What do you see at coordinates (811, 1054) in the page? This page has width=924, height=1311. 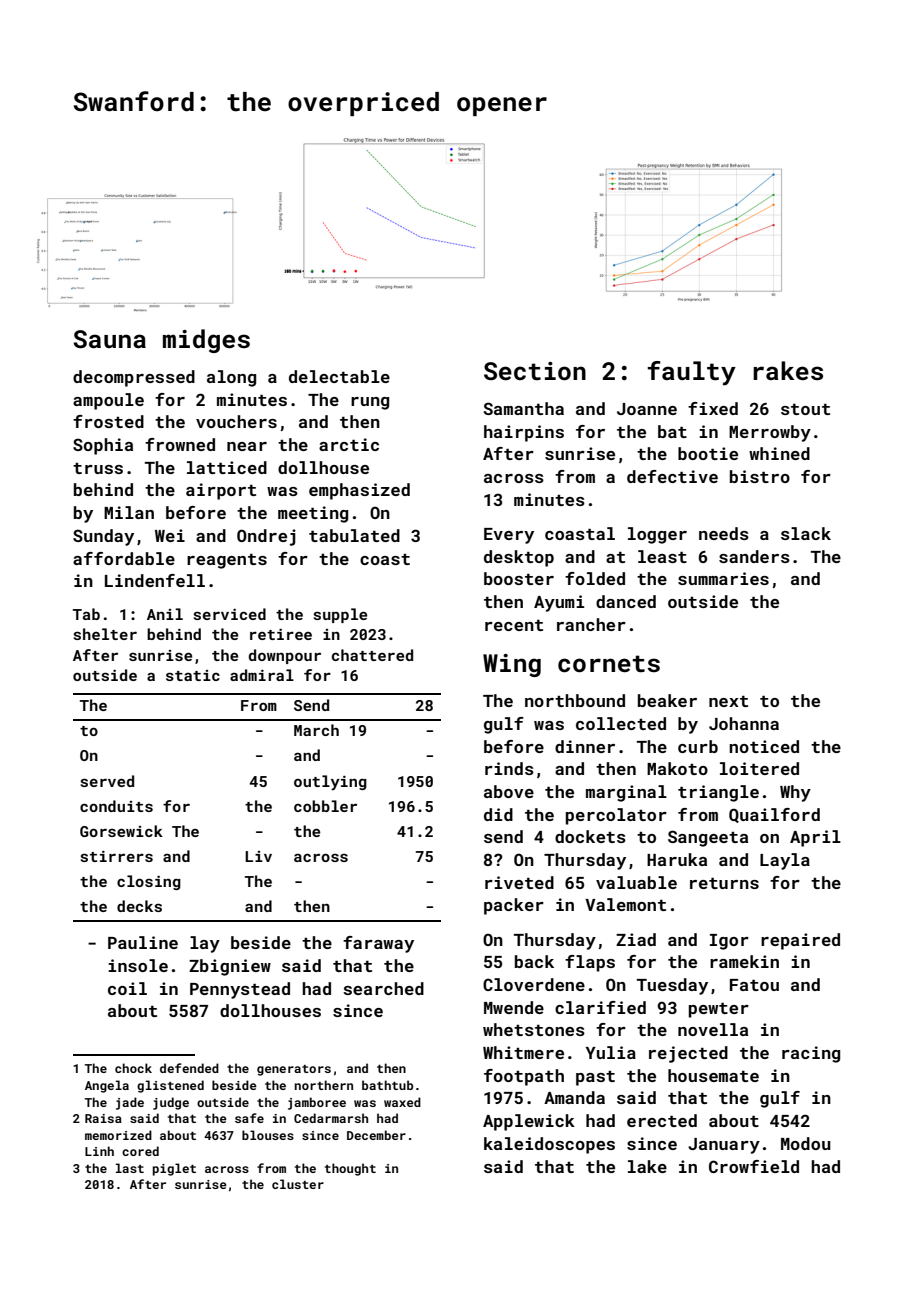 I see `racing` at bounding box center [811, 1054].
